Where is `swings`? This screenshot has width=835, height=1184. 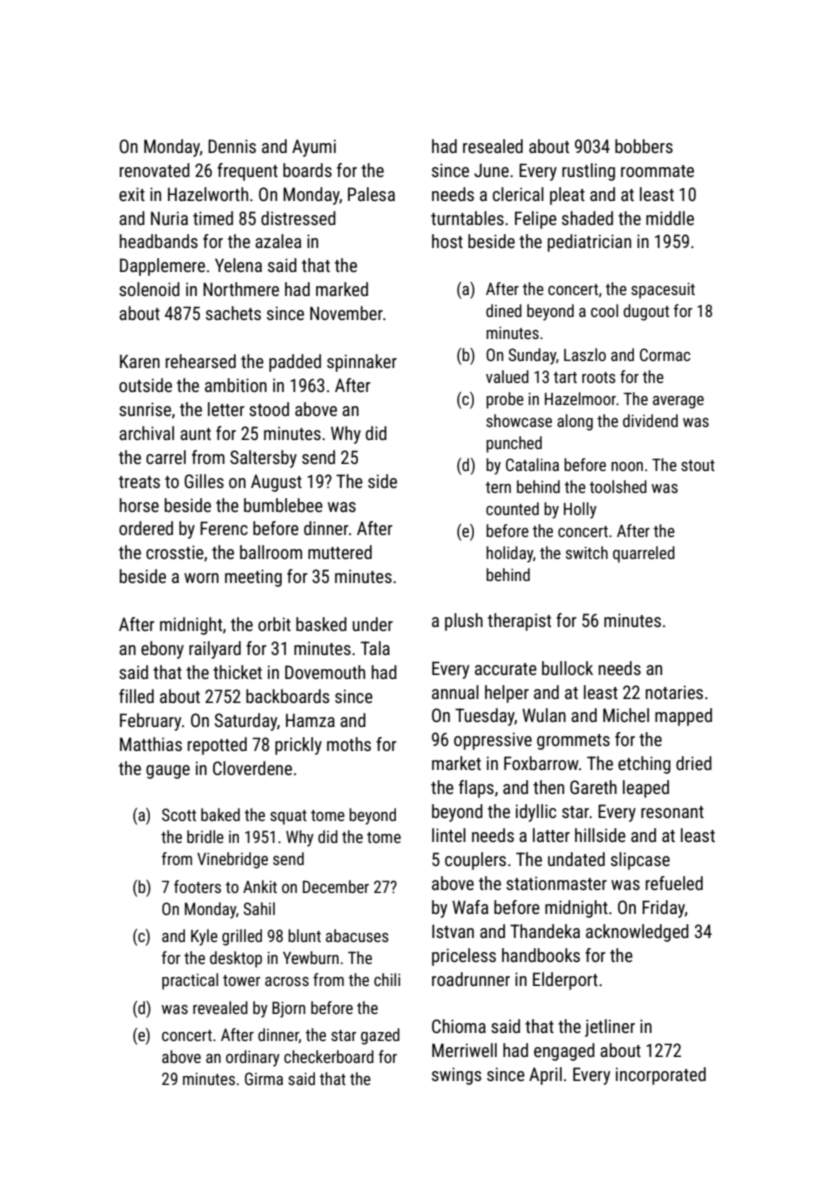 swings is located at coordinates (456, 1076).
